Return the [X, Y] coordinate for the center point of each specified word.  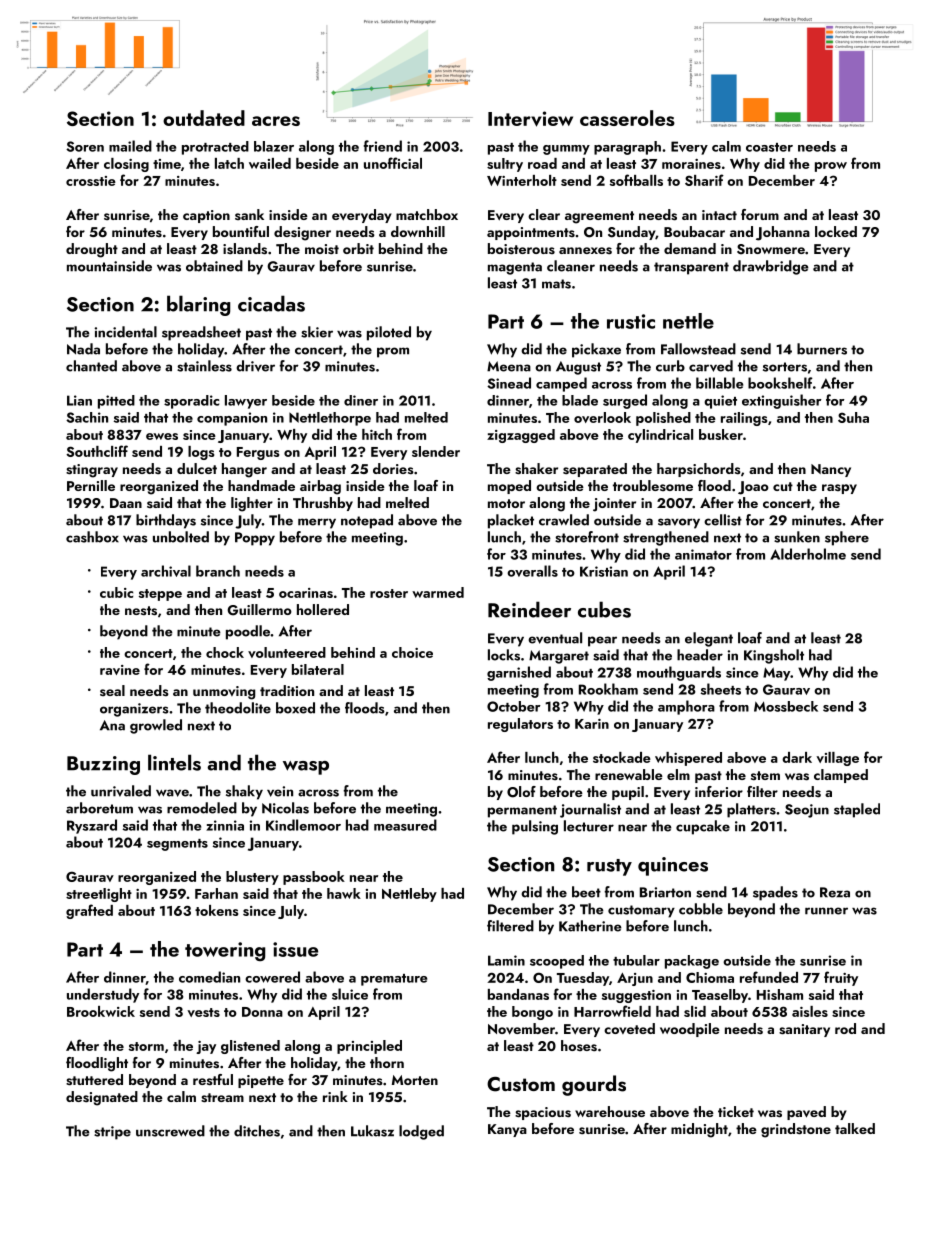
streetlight [99, 895]
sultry [505, 165]
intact [719, 215]
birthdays [166, 521]
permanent [522, 811]
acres [276, 121]
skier [317, 332]
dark [797, 757]
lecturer [589, 826]
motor [506, 503]
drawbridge [771, 267]
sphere [847, 538]
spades [775, 893]
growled [156, 726]
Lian [79, 400]
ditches [257, 1131]
